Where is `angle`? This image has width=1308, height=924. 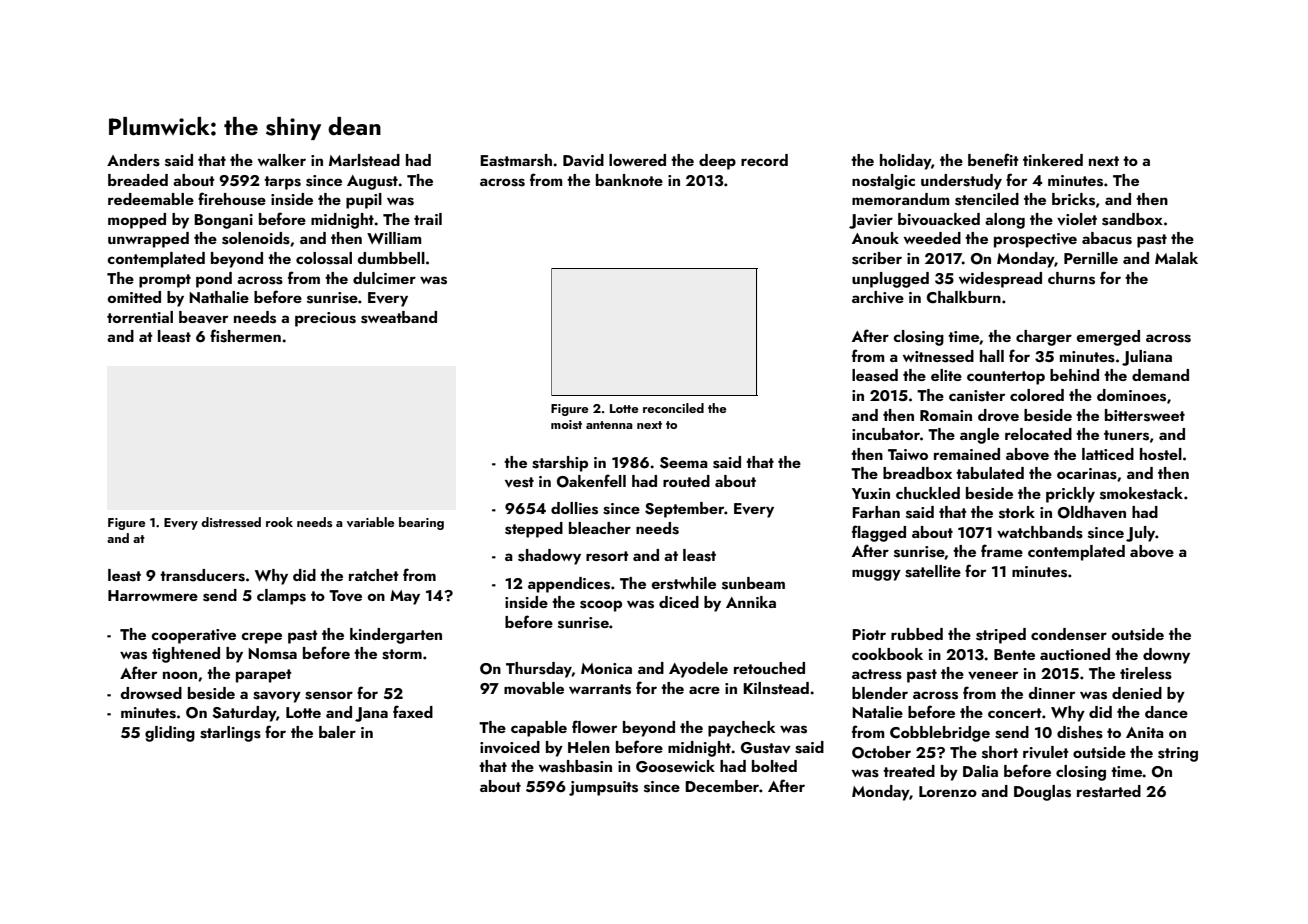 angle is located at coordinates (979, 436).
